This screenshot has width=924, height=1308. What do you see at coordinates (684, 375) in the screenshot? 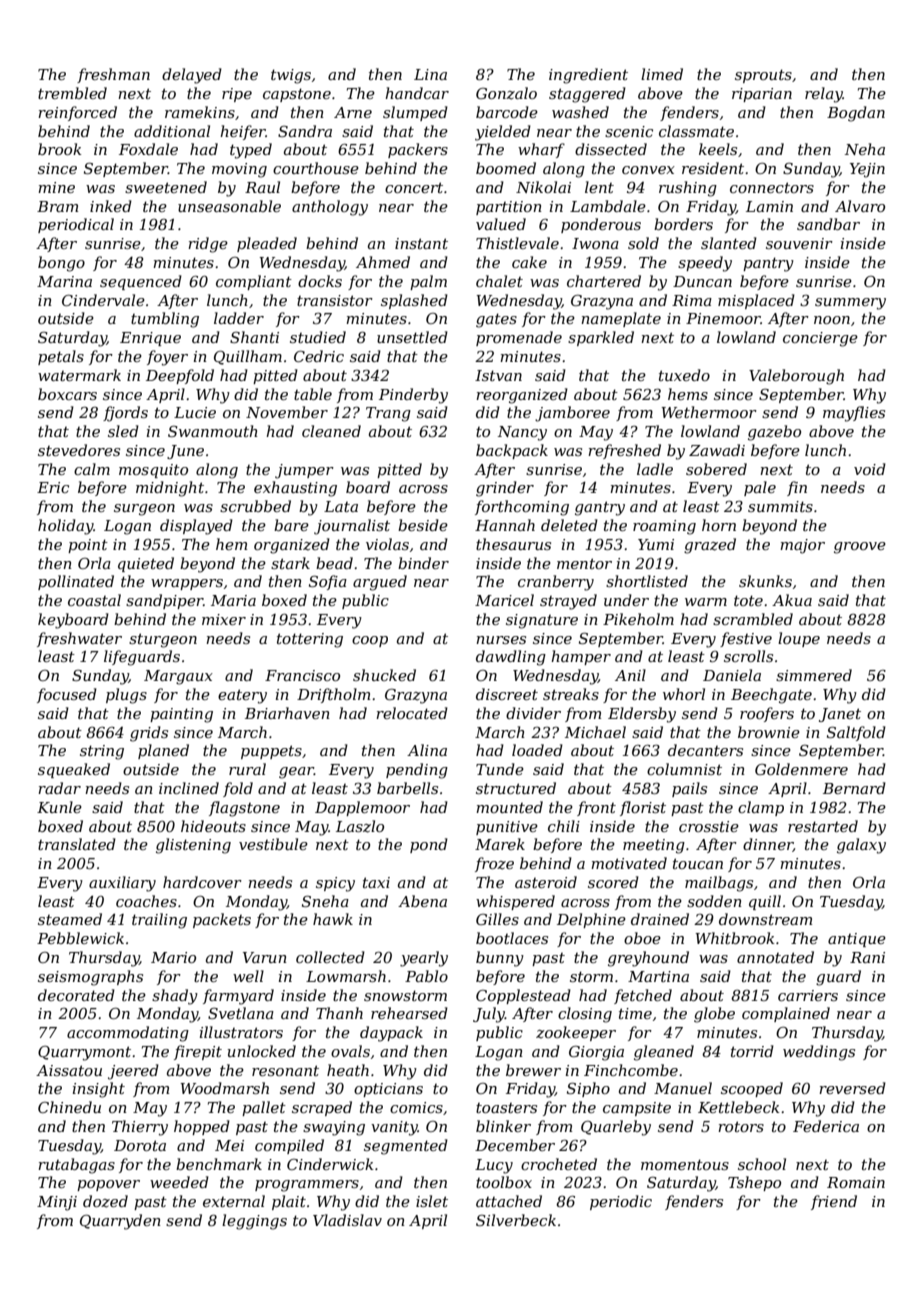
I see `tuxedo` at bounding box center [684, 375].
